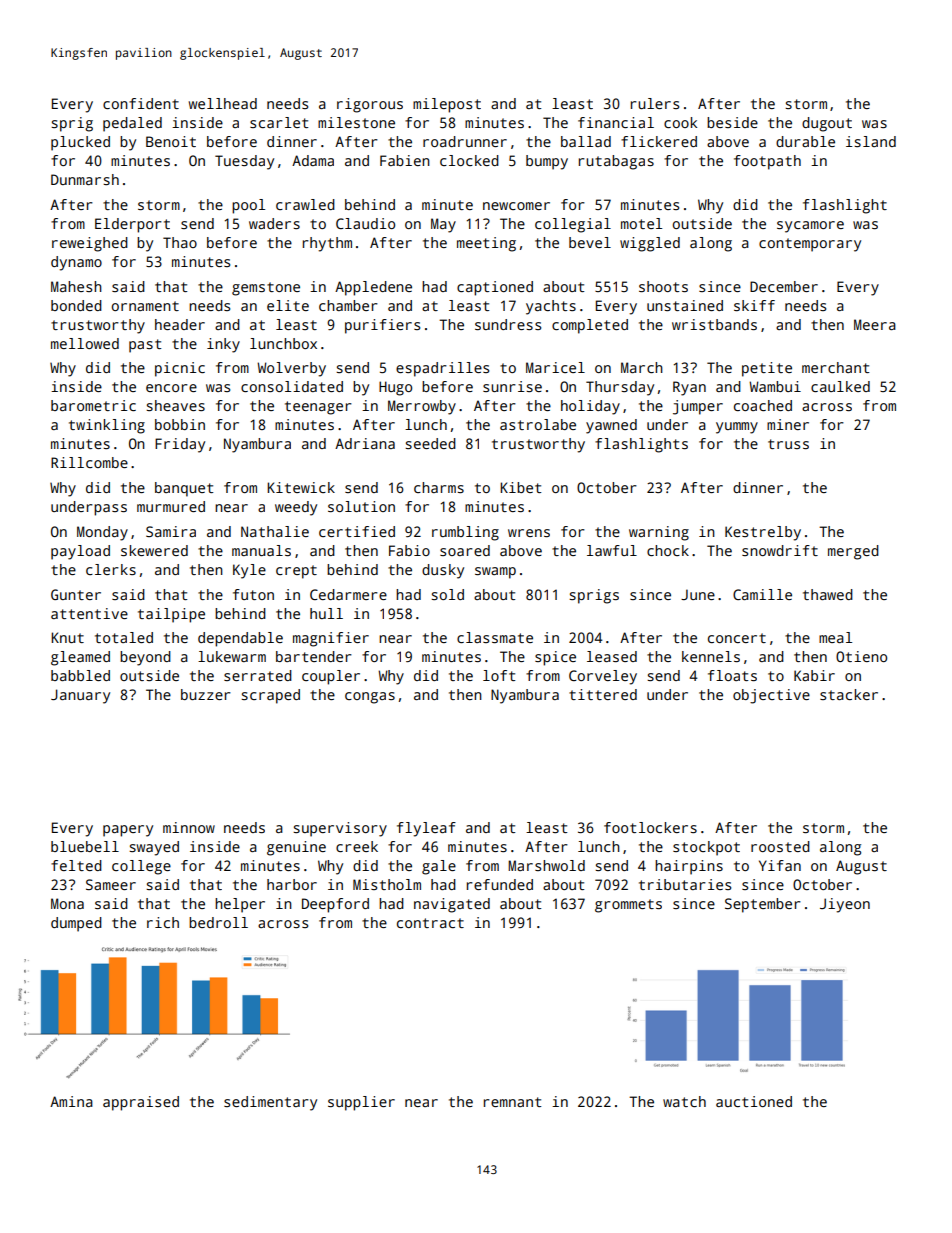 Image resolution: width=952 pixels, height=1233 pixels. I want to click on Amina, so click(71, 1101).
